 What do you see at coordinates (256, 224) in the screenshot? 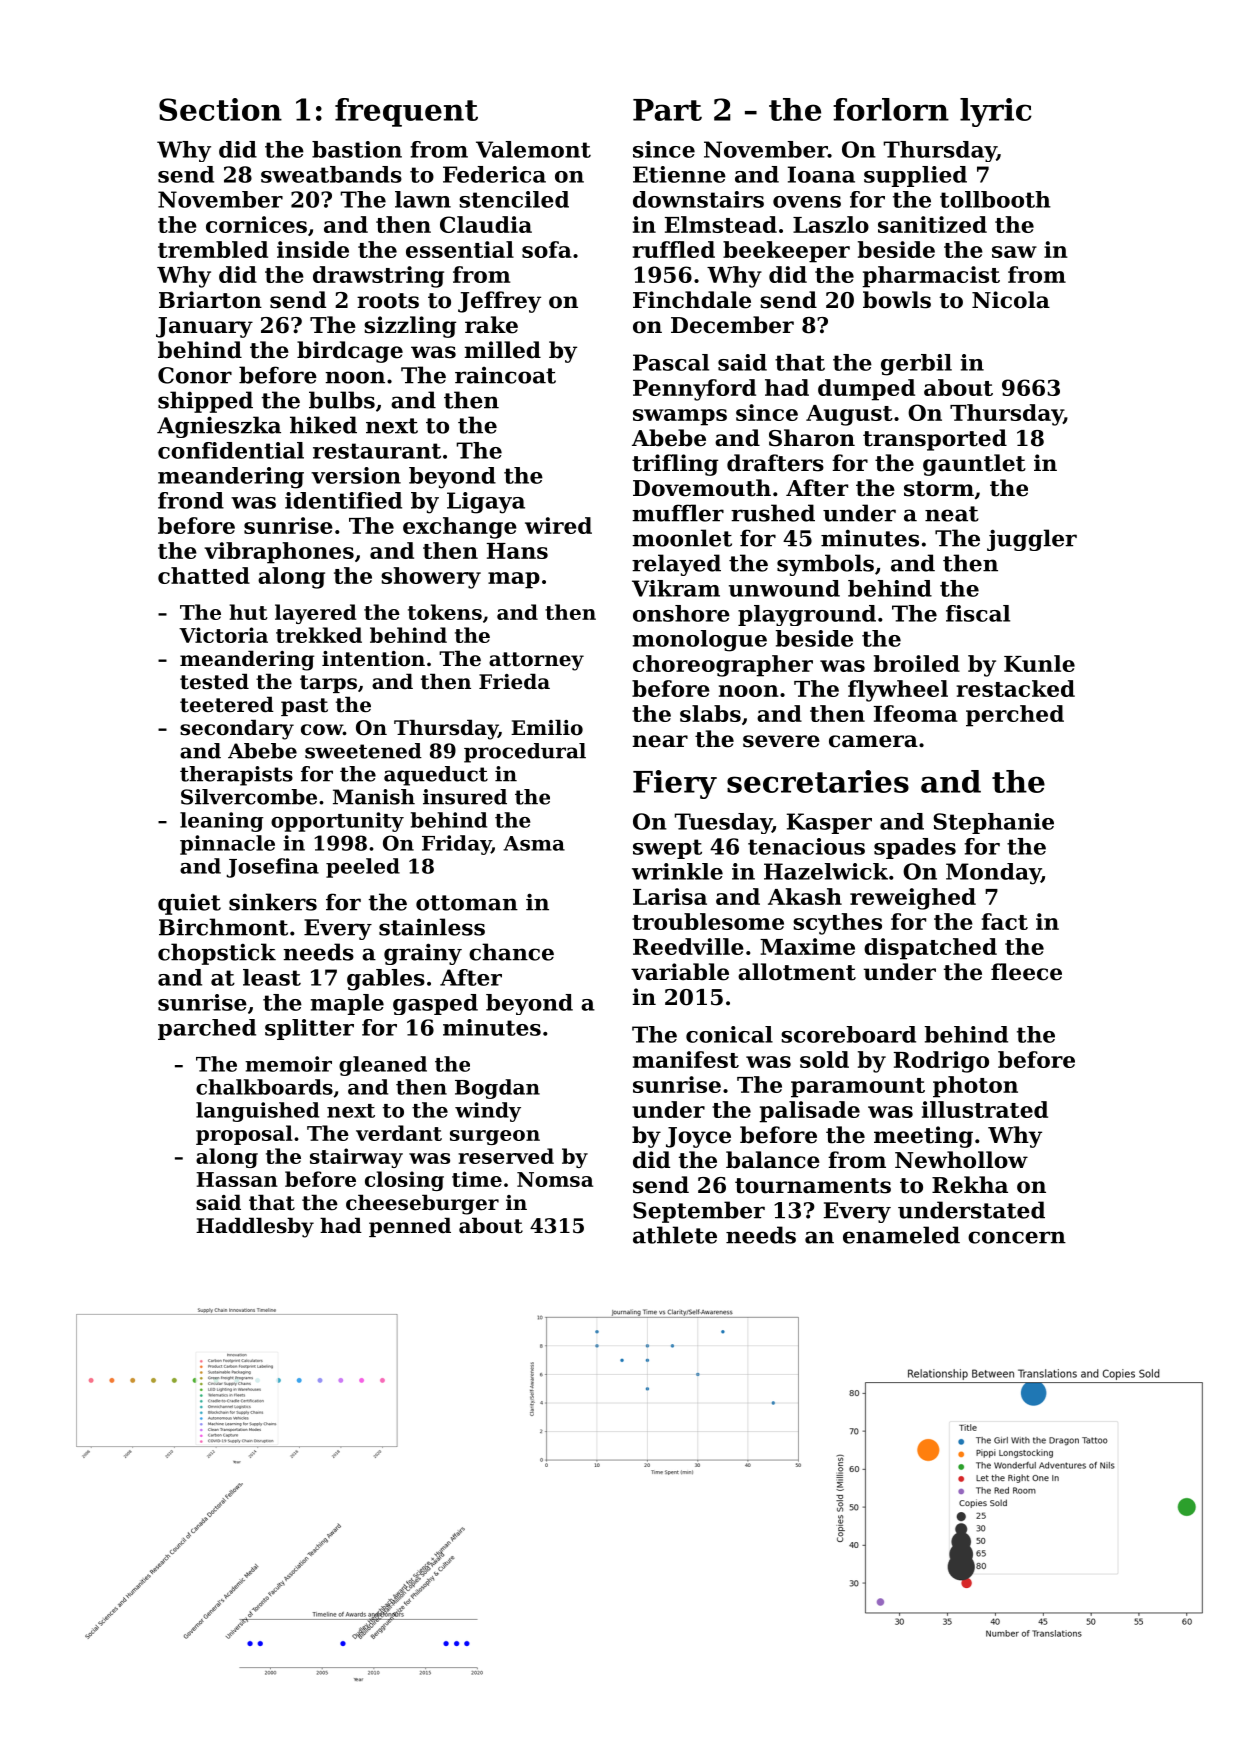
I see `cornices` at bounding box center [256, 224].
